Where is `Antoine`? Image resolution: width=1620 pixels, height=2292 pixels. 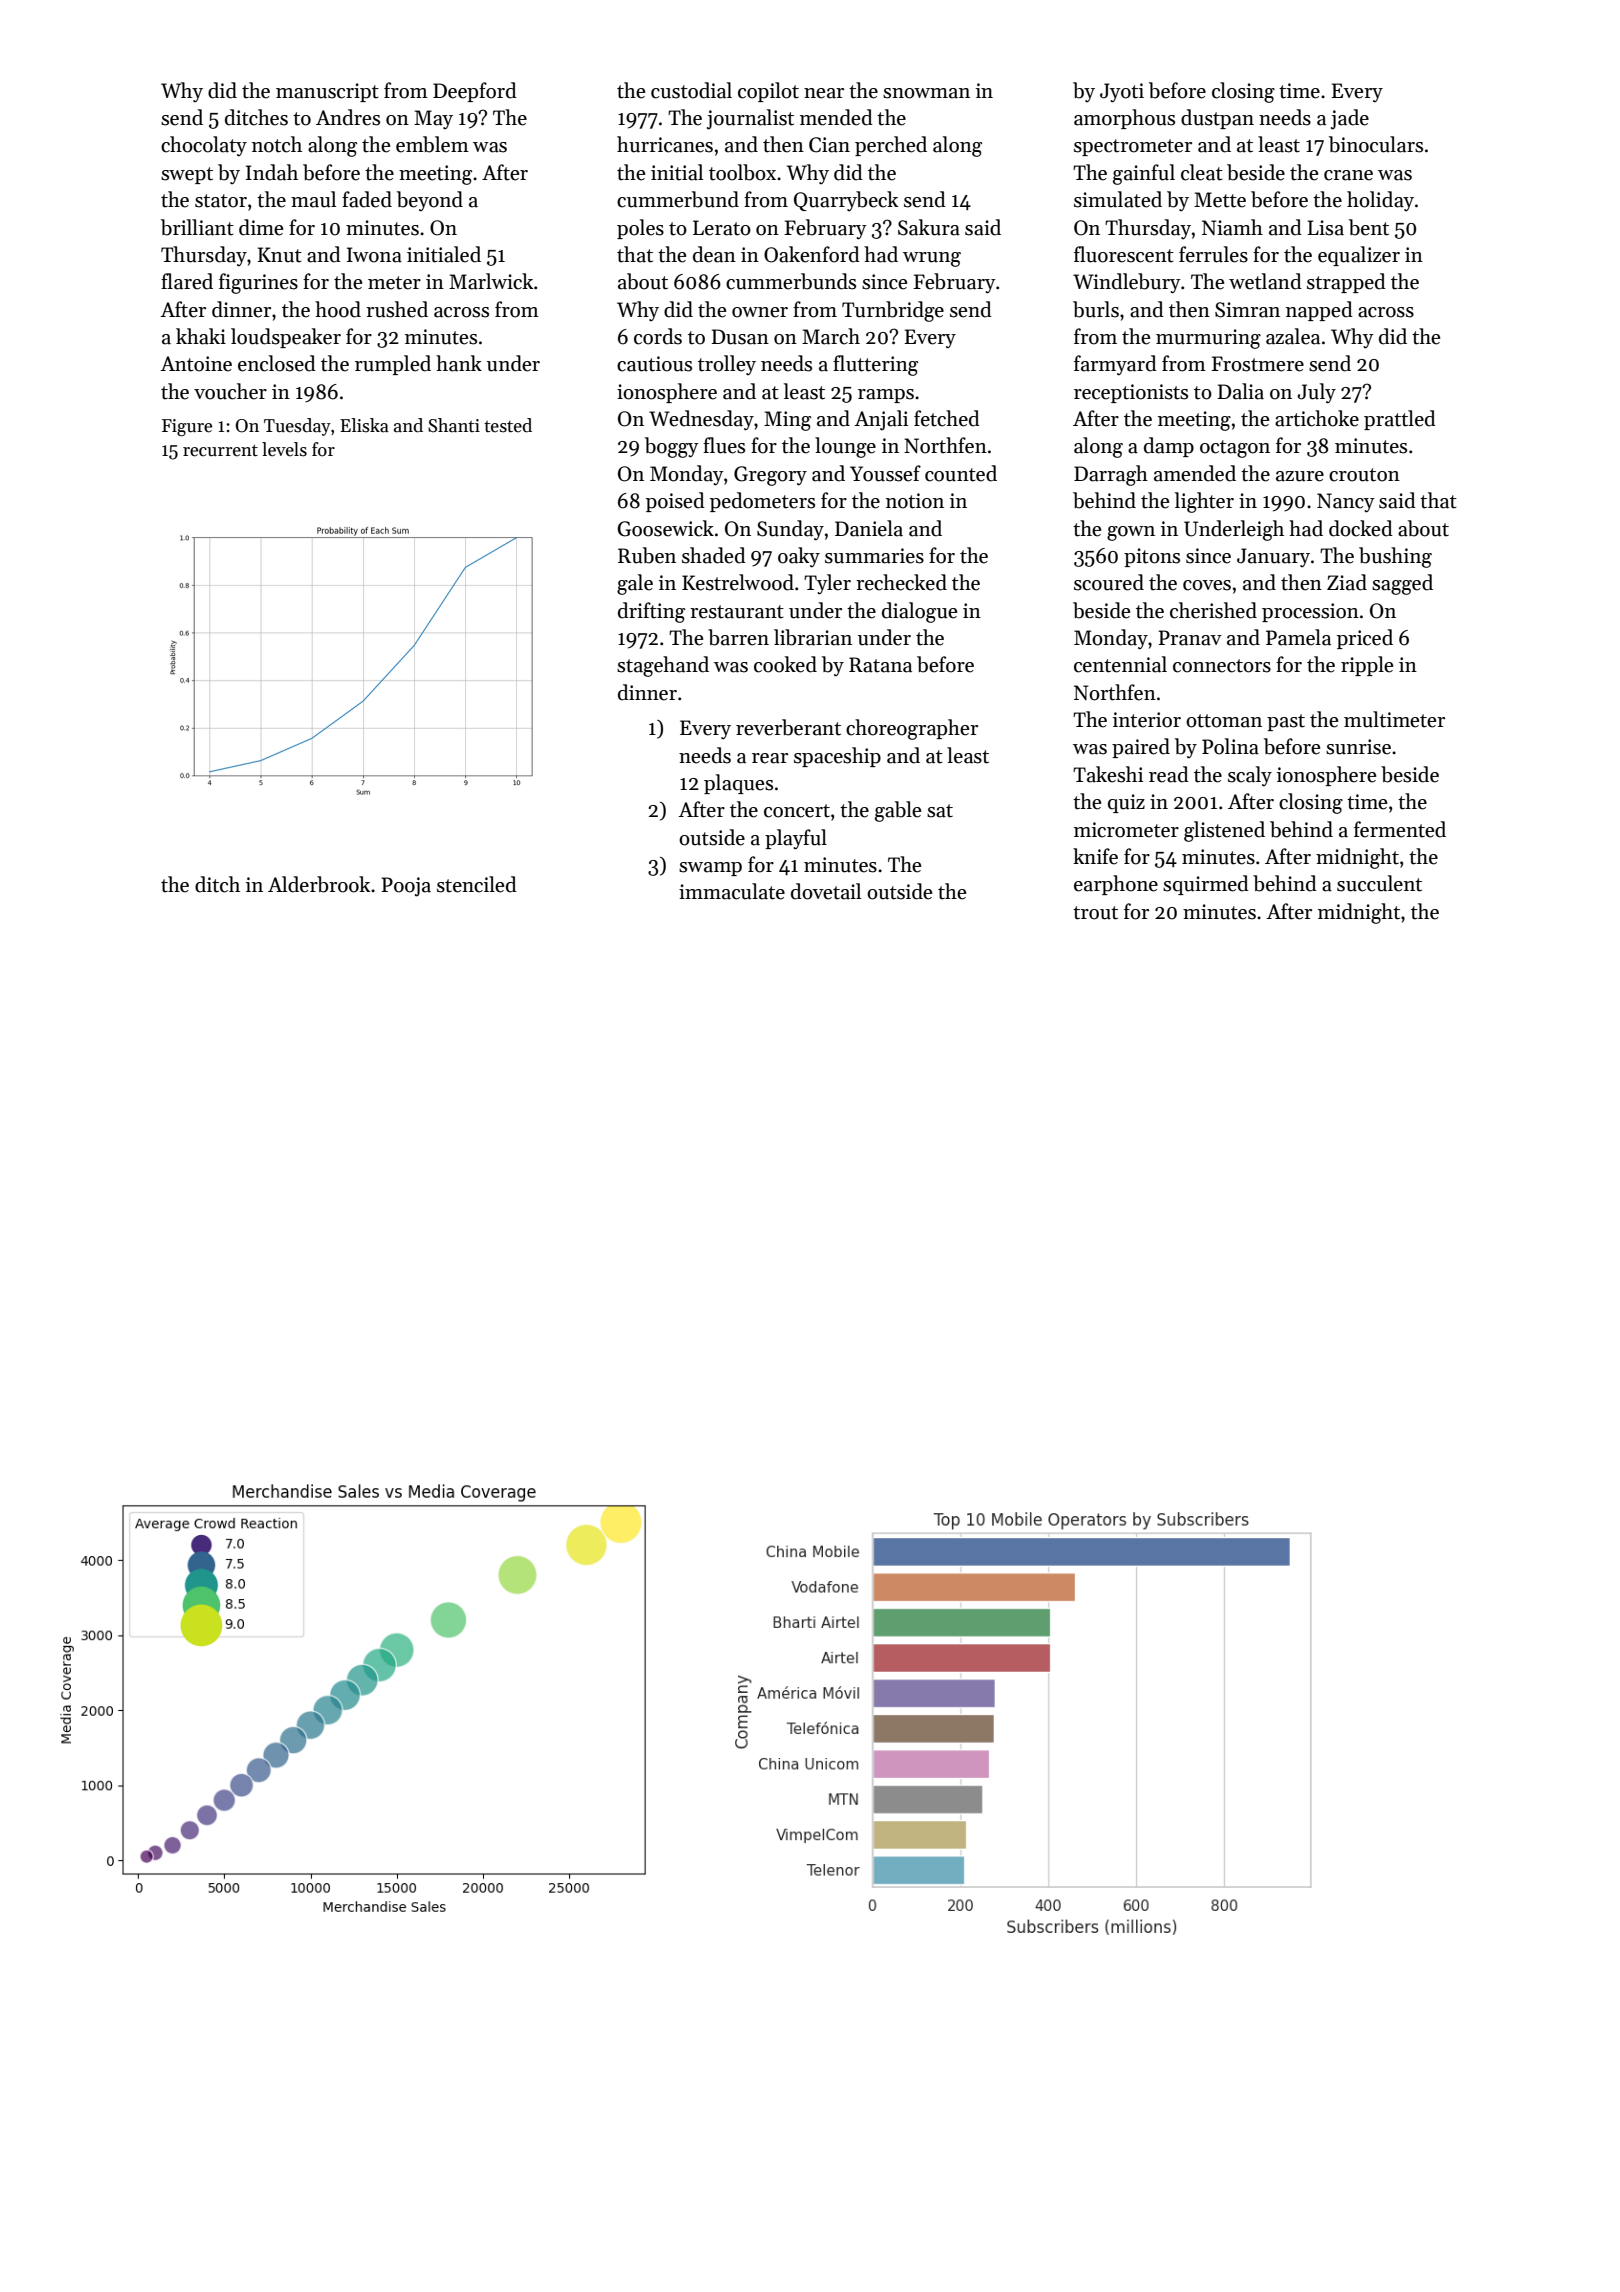 Antoine is located at coordinates (196, 364).
